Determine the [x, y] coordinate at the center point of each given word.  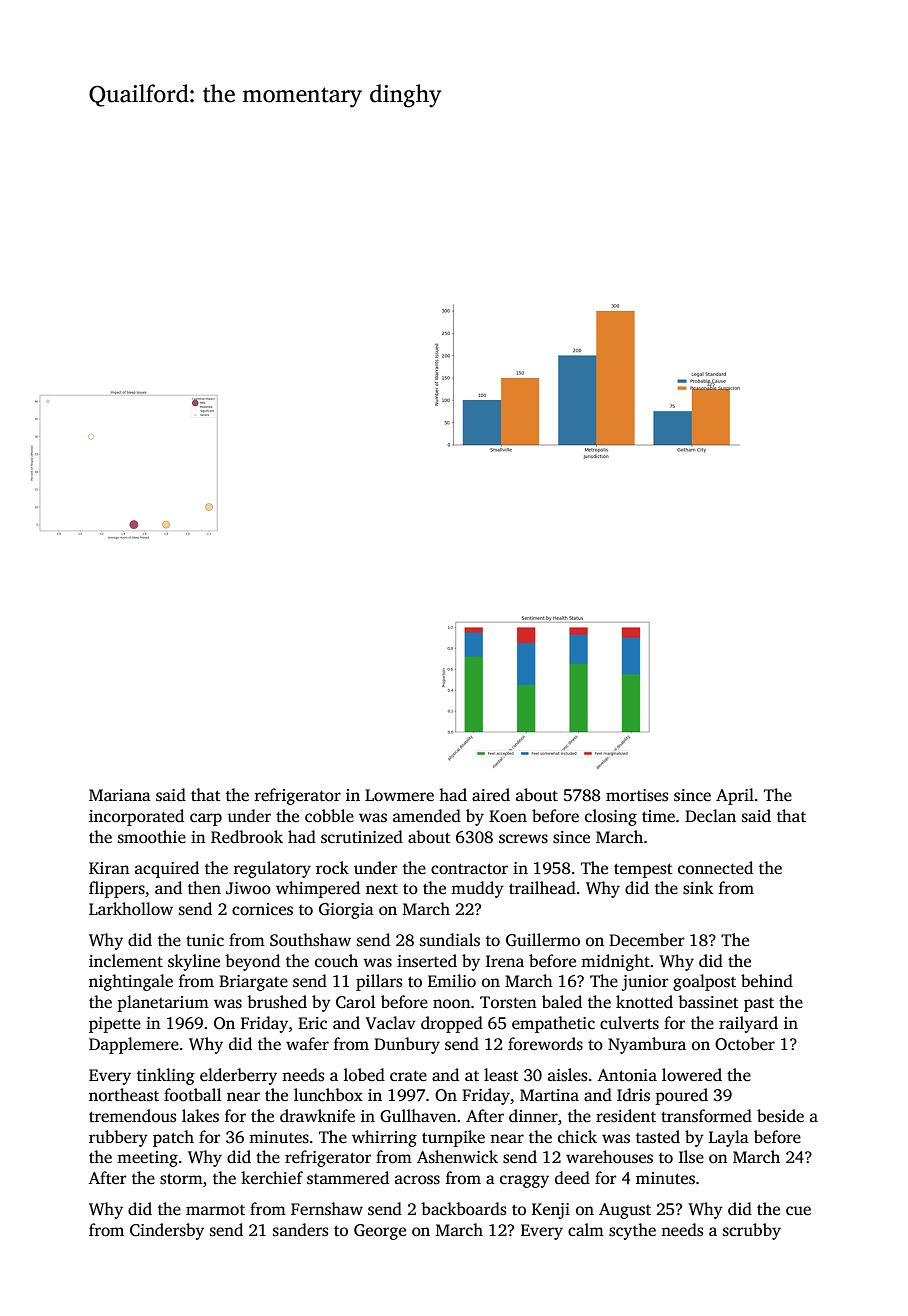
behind [767, 980]
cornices [262, 909]
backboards [463, 1209]
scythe [632, 1231]
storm [181, 1179]
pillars [379, 982]
